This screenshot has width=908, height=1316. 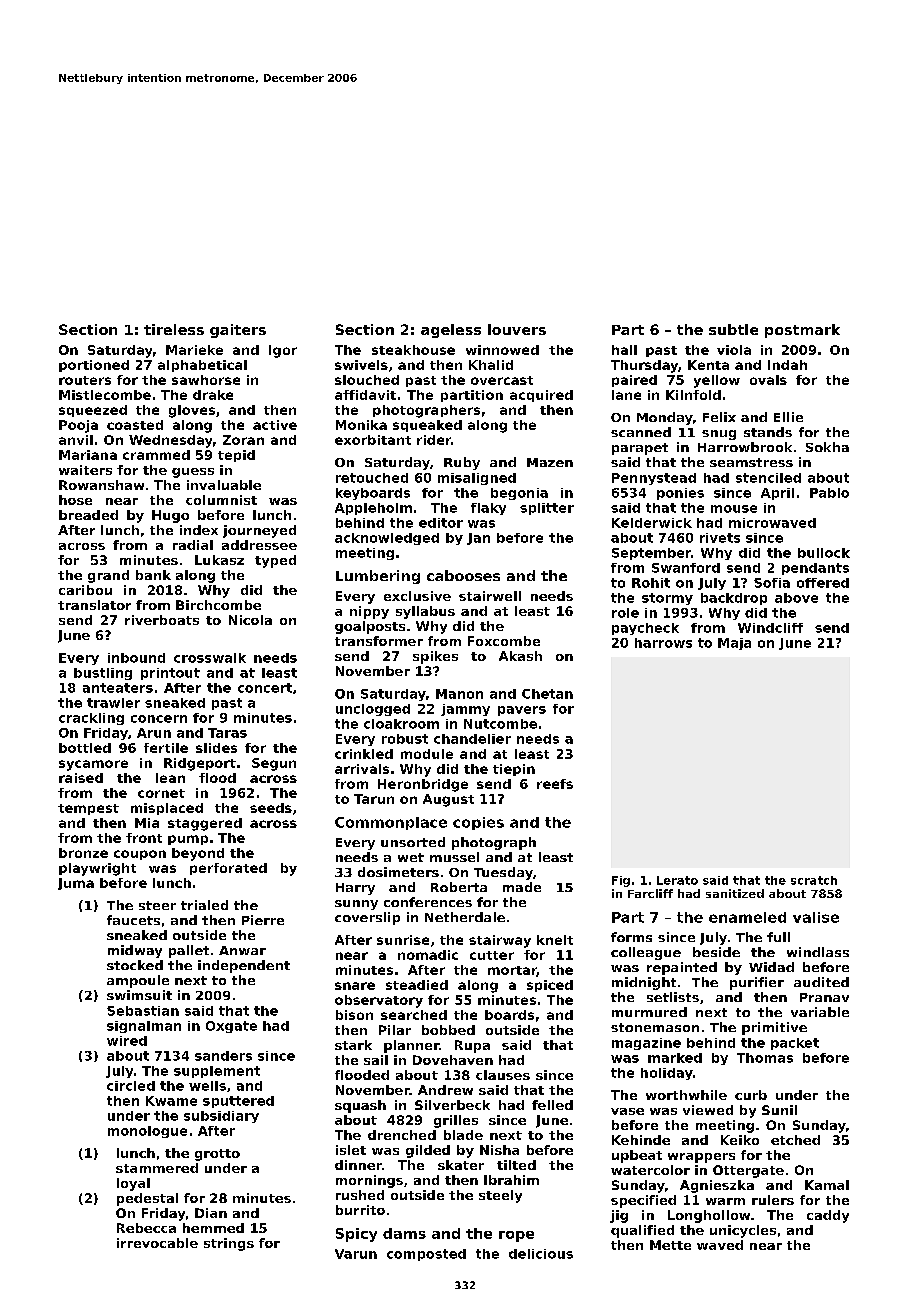 What do you see at coordinates (83, 853) in the screenshot?
I see `bronze` at bounding box center [83, 853].
